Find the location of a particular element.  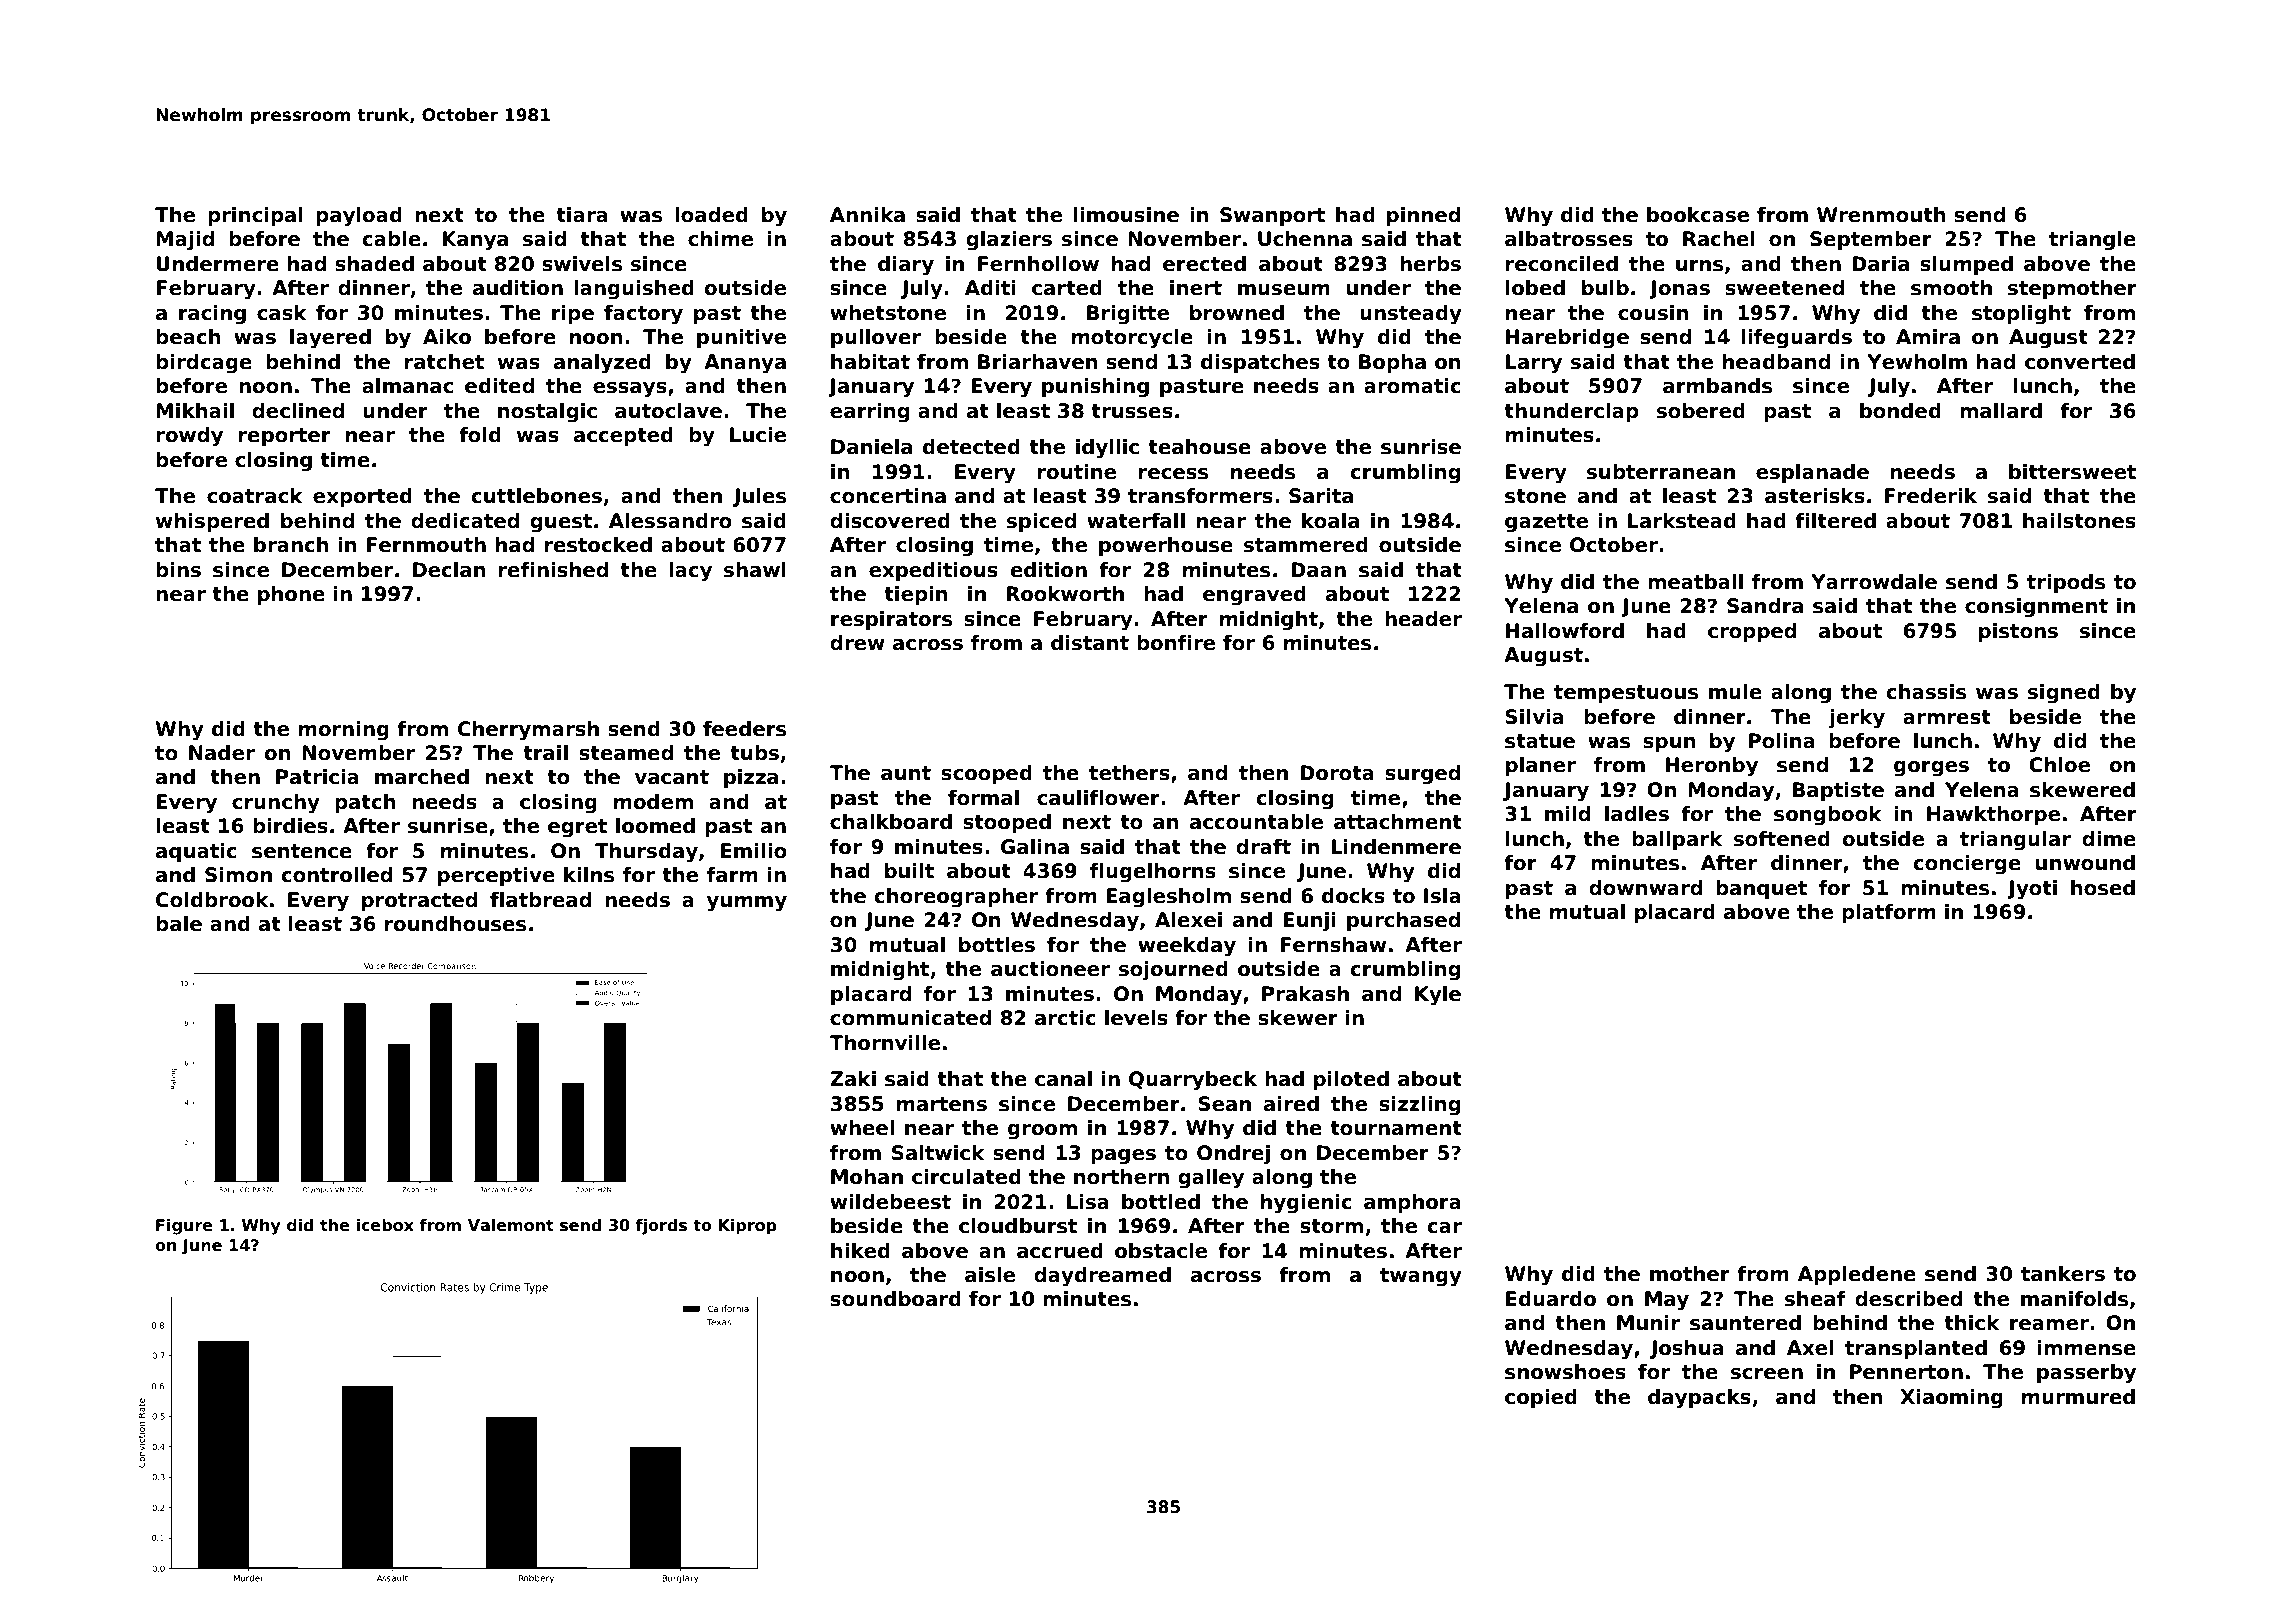

loaded is located at coordinates (711, 215).
